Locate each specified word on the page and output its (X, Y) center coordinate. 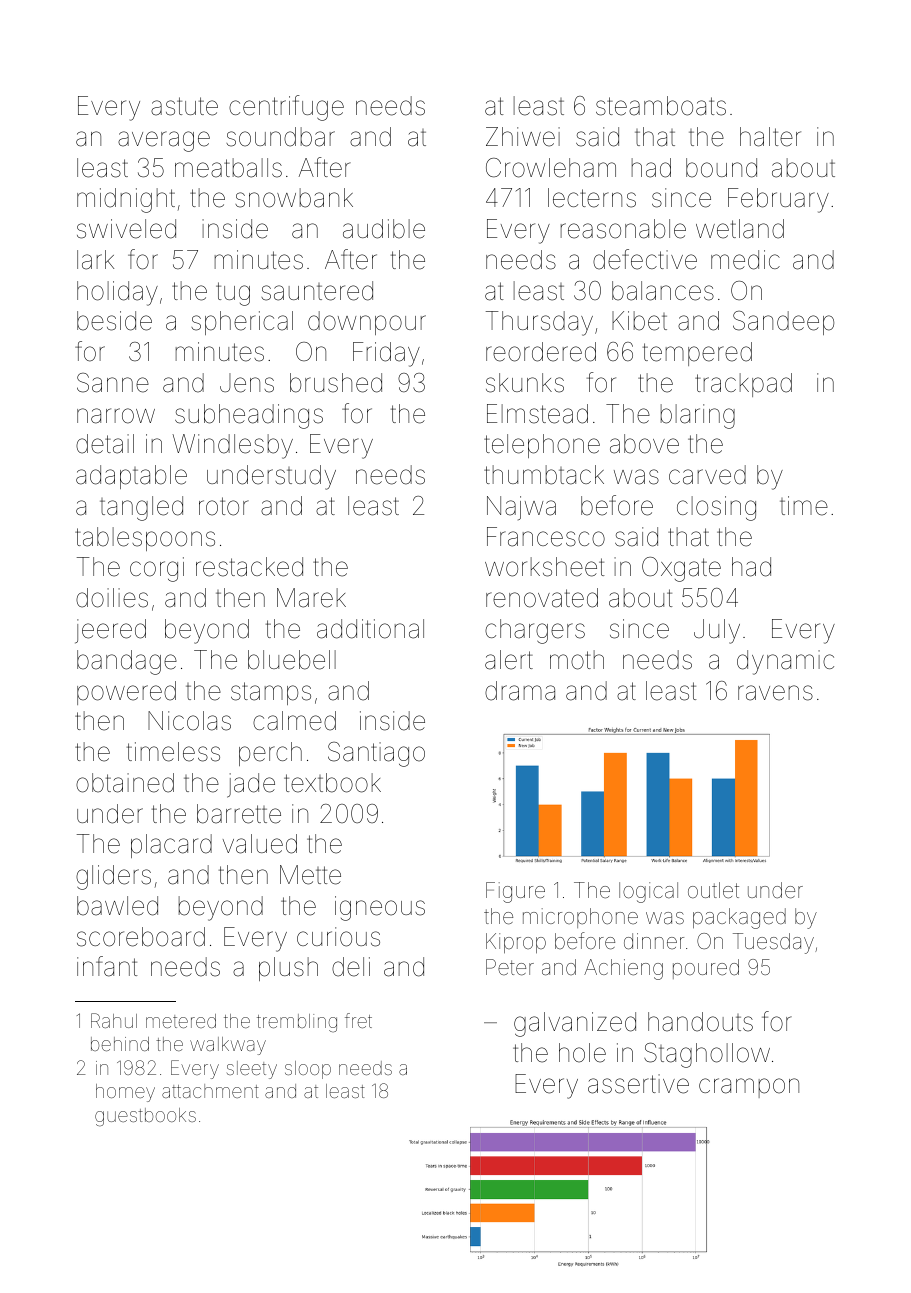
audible (384, 229)
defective (645, 259)
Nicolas (189, 721)
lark (95, 260)
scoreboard (141, 937)
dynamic (785, 662)
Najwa (521, 508)
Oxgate (681, 569)
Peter (510, 967)
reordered (541, 352)
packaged (739, 918)
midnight (126, 200)
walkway (228, 1046)
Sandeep (783, 323)
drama (520, 691)
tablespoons (145, 539)
